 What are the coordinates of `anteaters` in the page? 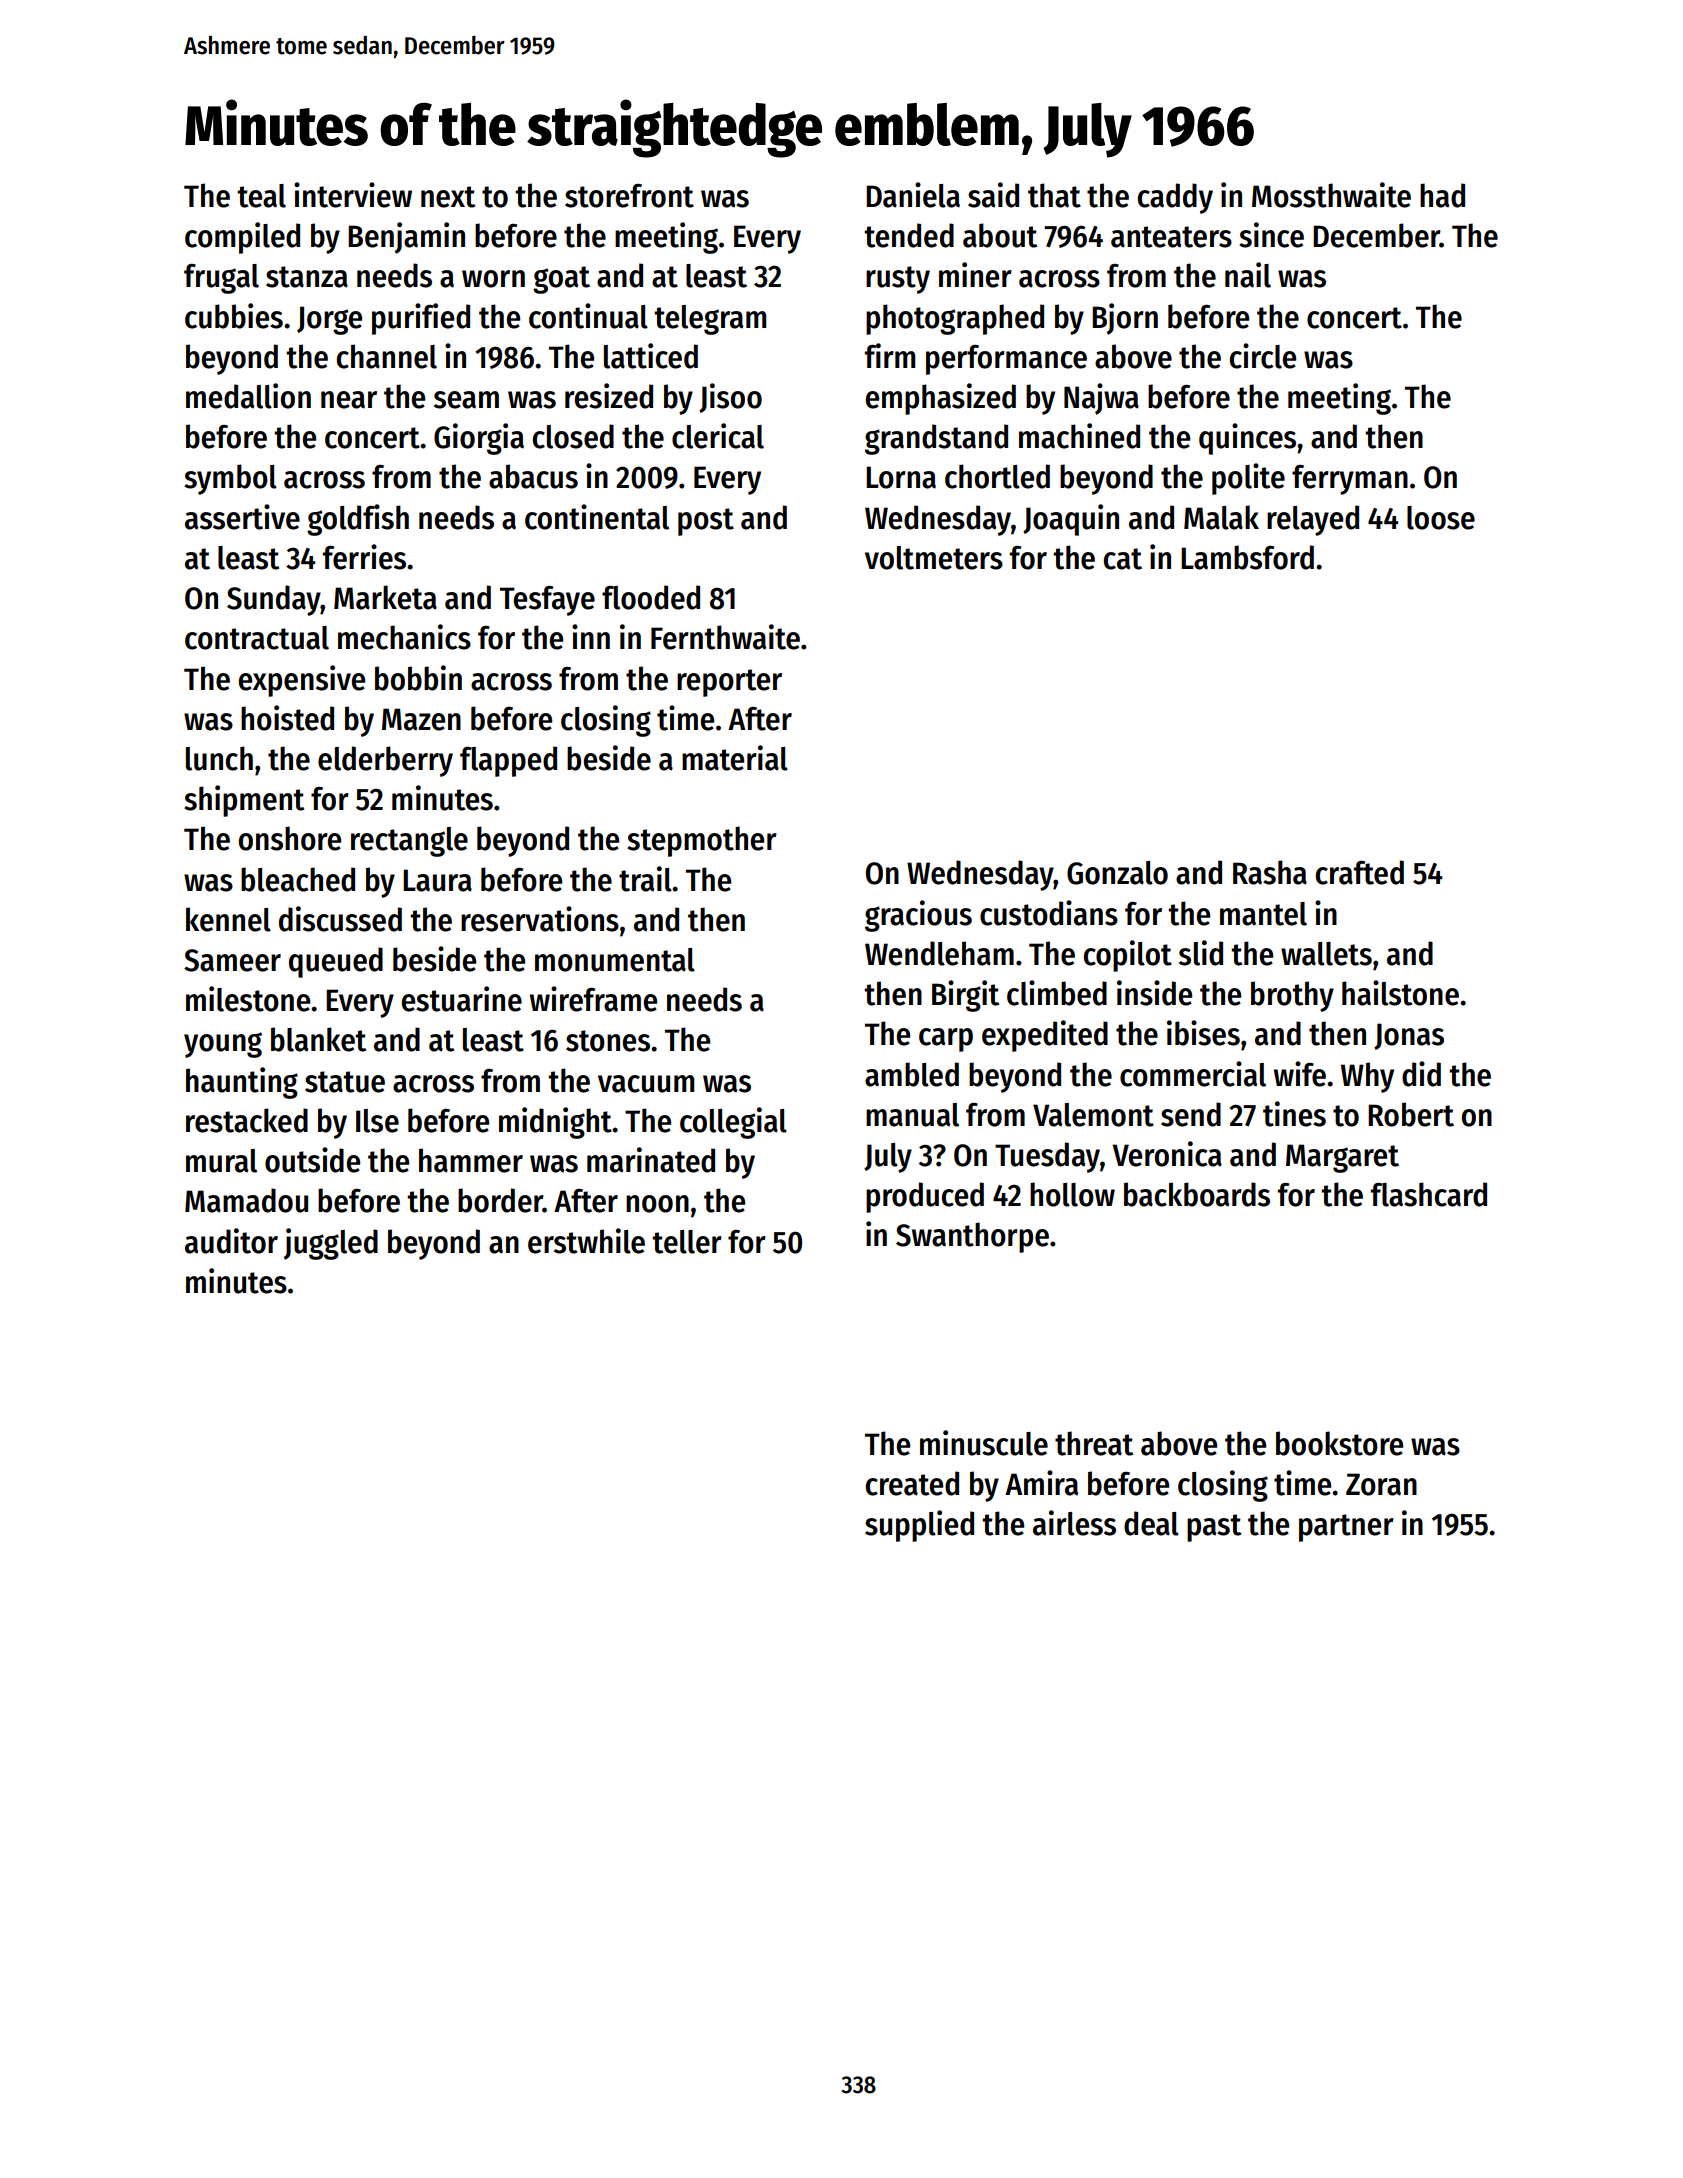 It's located at (1171, 237).
